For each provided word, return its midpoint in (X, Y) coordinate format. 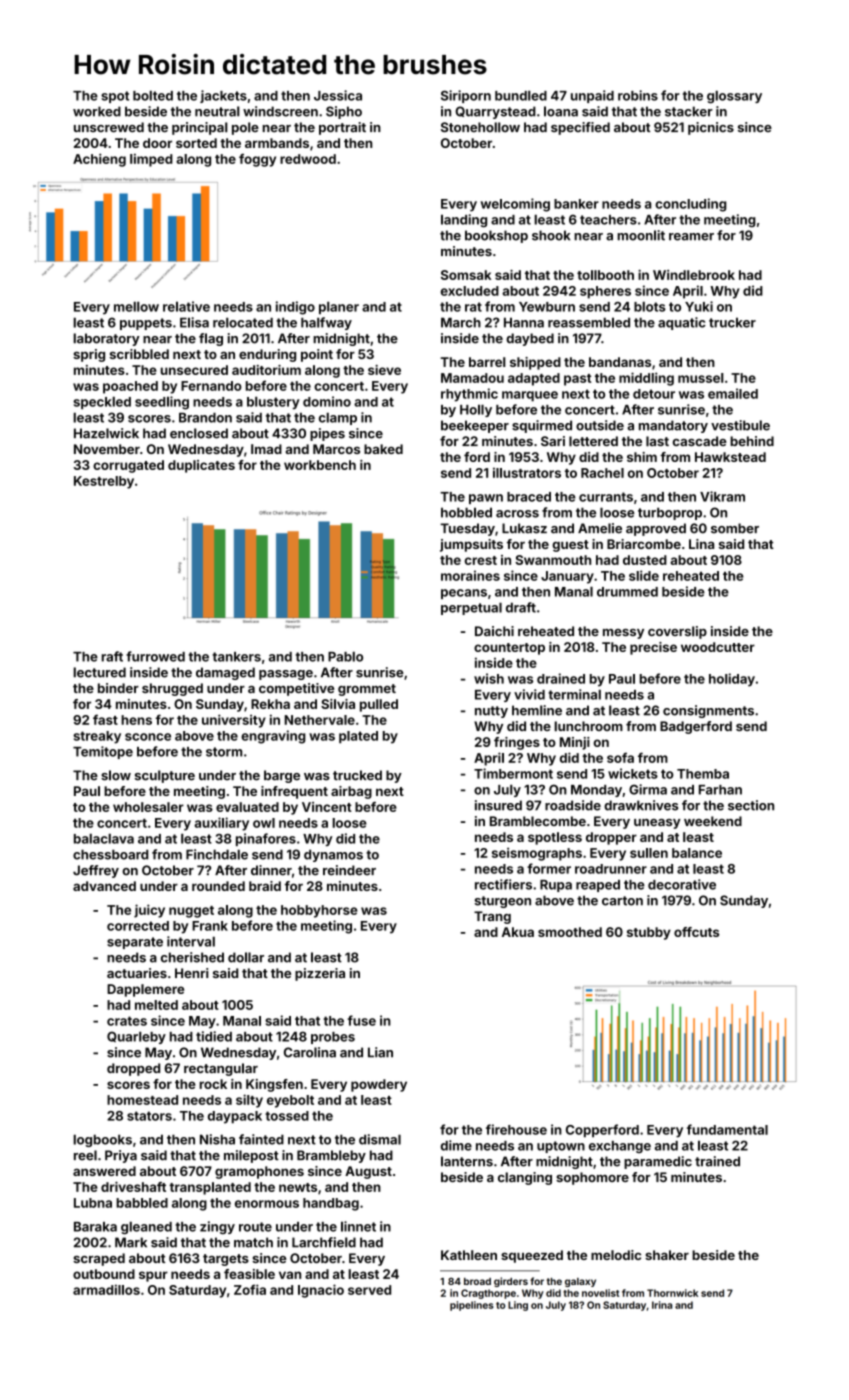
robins (638, 95)
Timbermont (513, 773)
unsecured (194, 370)
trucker (732, 322)
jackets (223, 96)
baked (383, 449)
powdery (379, 1085)
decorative (682, 884)
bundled (521, 95)
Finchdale (217, 854)
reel (85, 1155)
